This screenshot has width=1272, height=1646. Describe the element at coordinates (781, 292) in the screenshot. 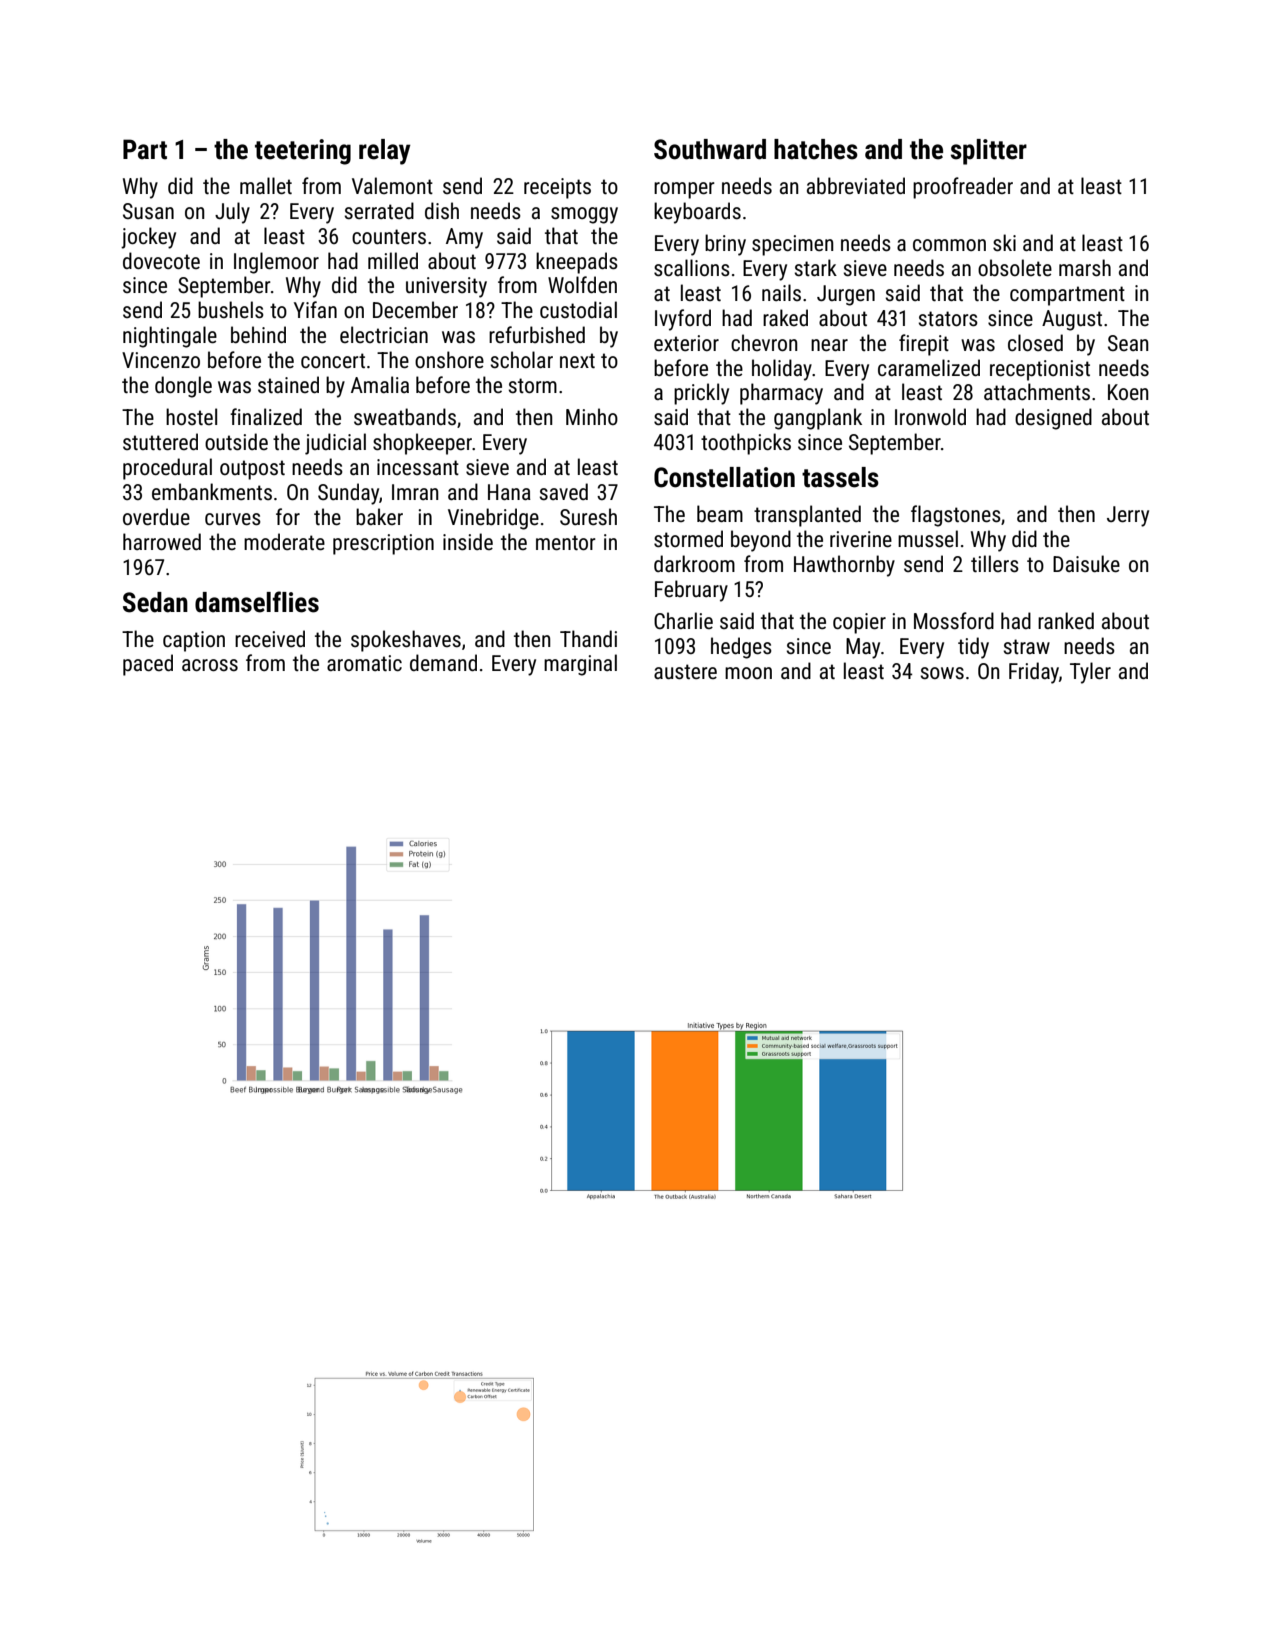

I see `nails` at that location.
